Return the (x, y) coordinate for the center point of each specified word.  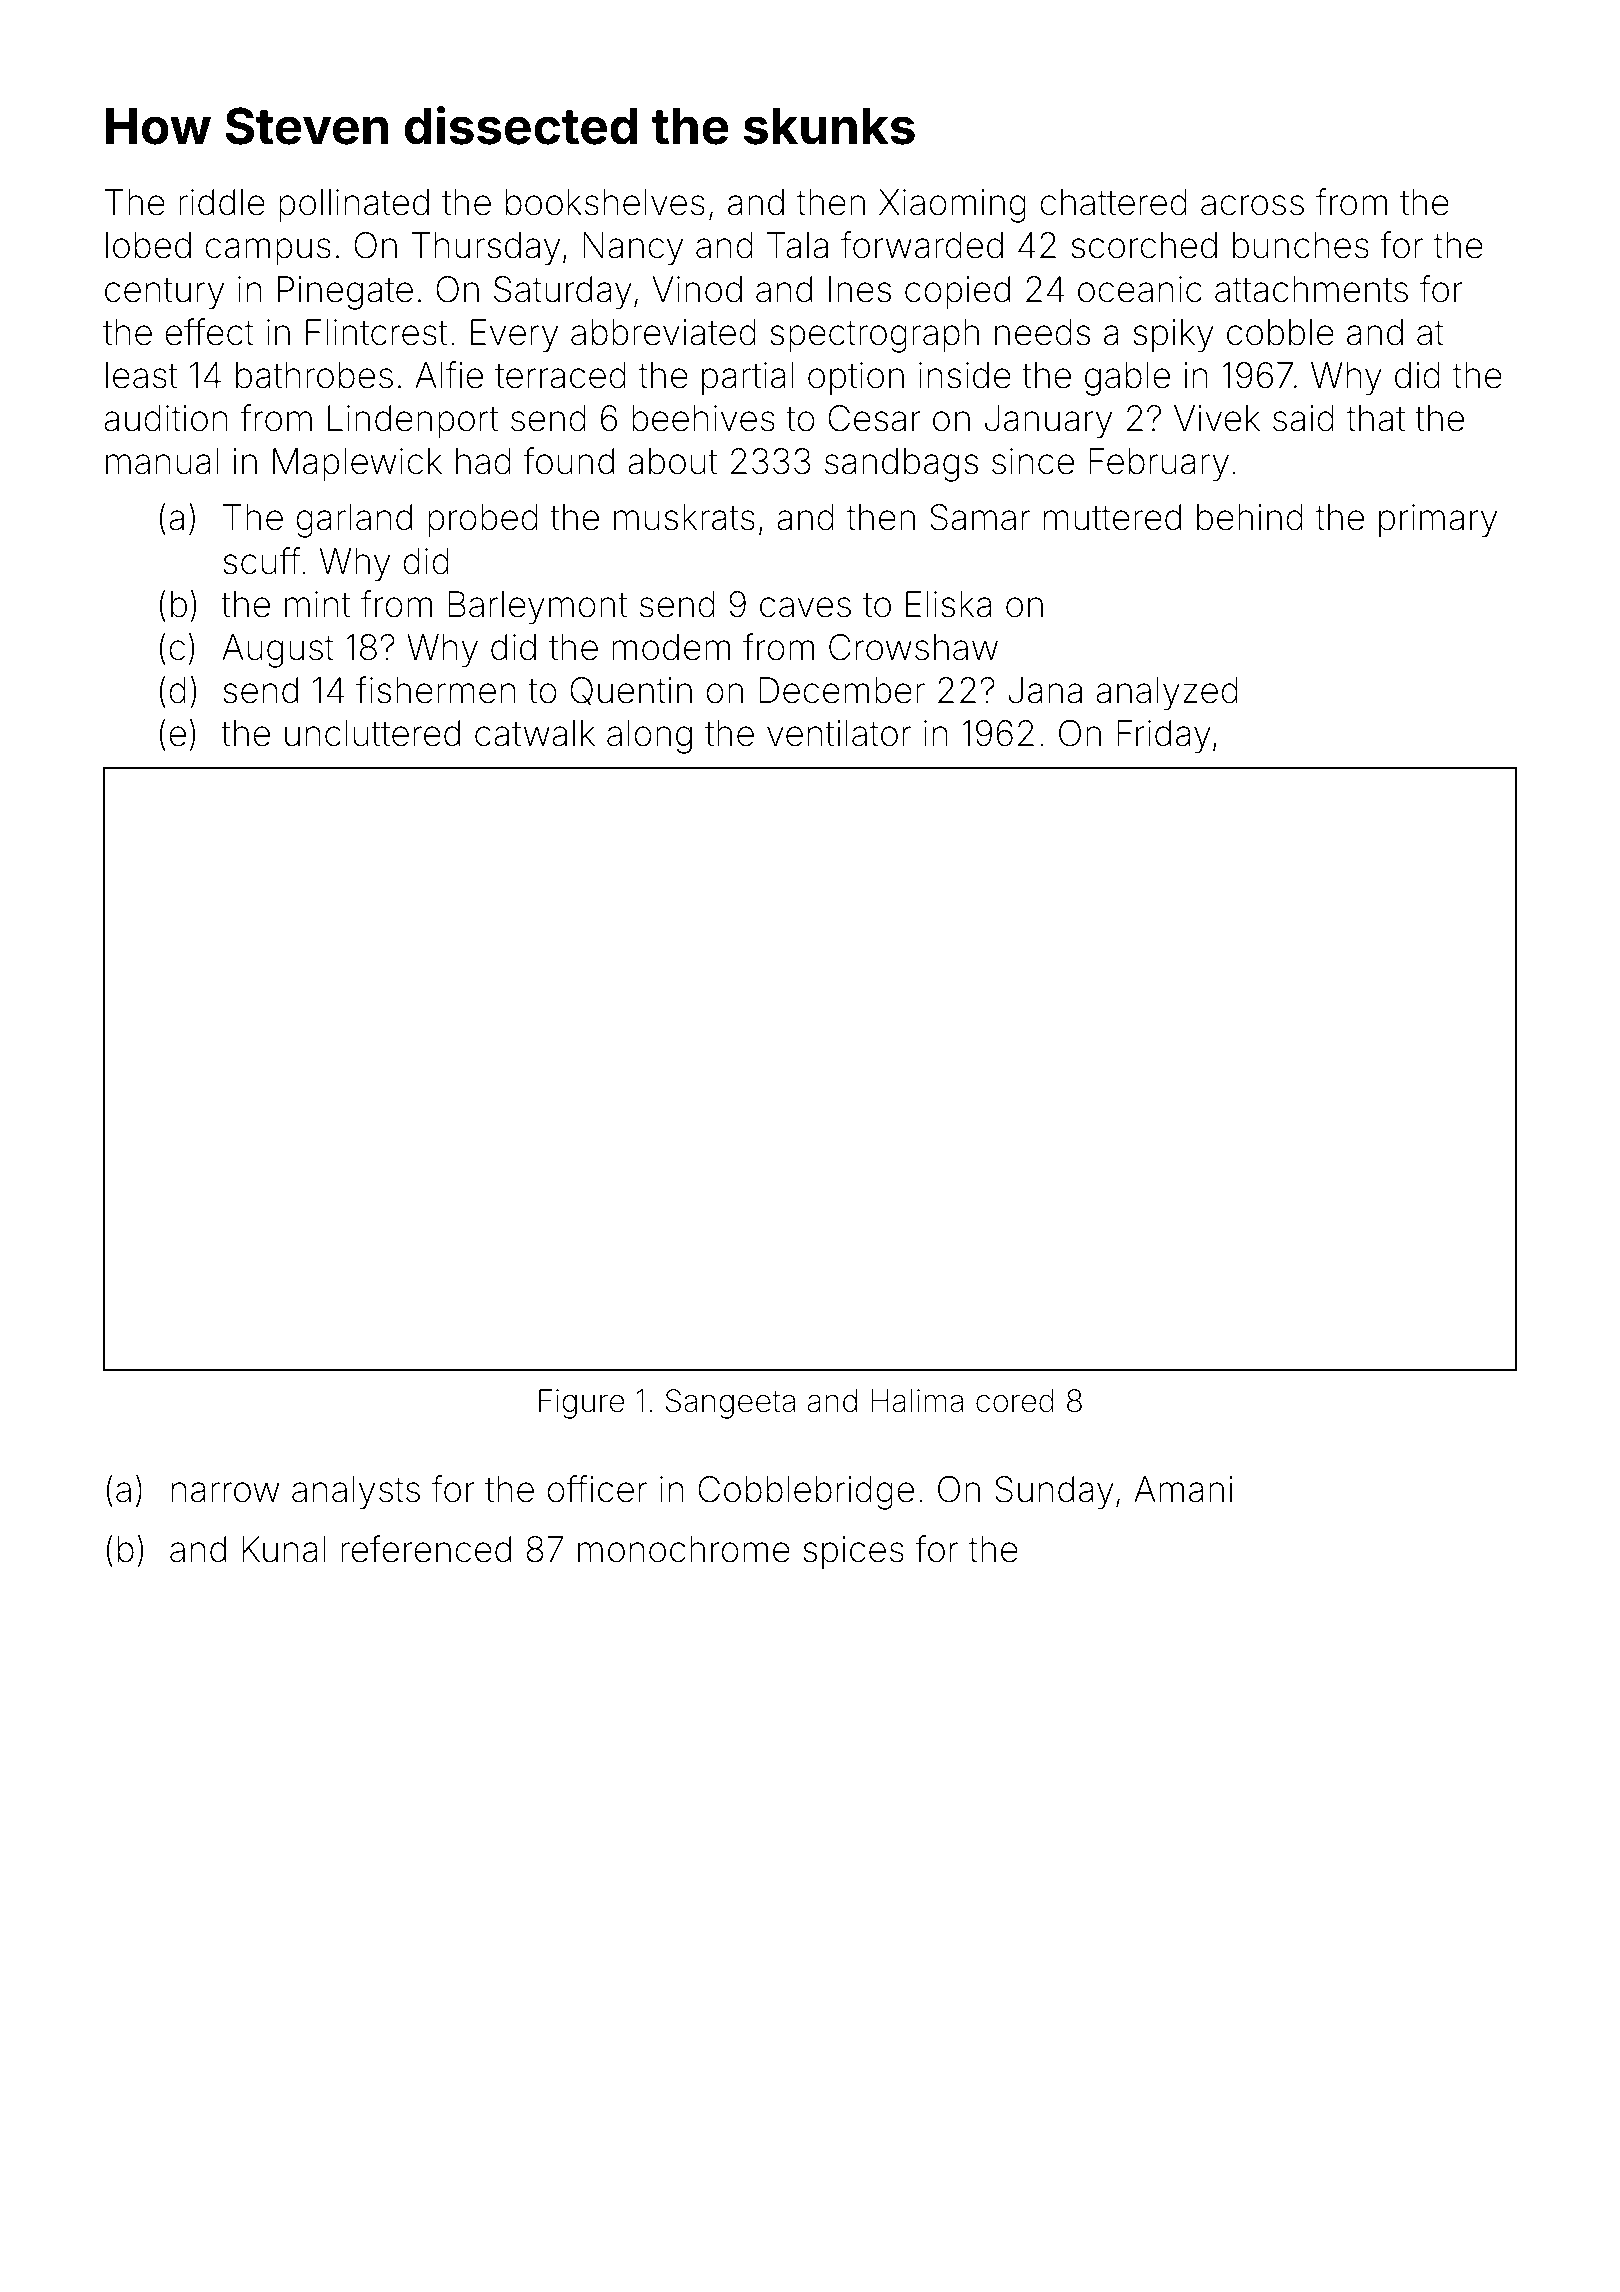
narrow (225, 1492)
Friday (1164, 737)
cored (1015, 1401)
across (1252, 205)
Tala (797, 245)
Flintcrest (376, 332)
